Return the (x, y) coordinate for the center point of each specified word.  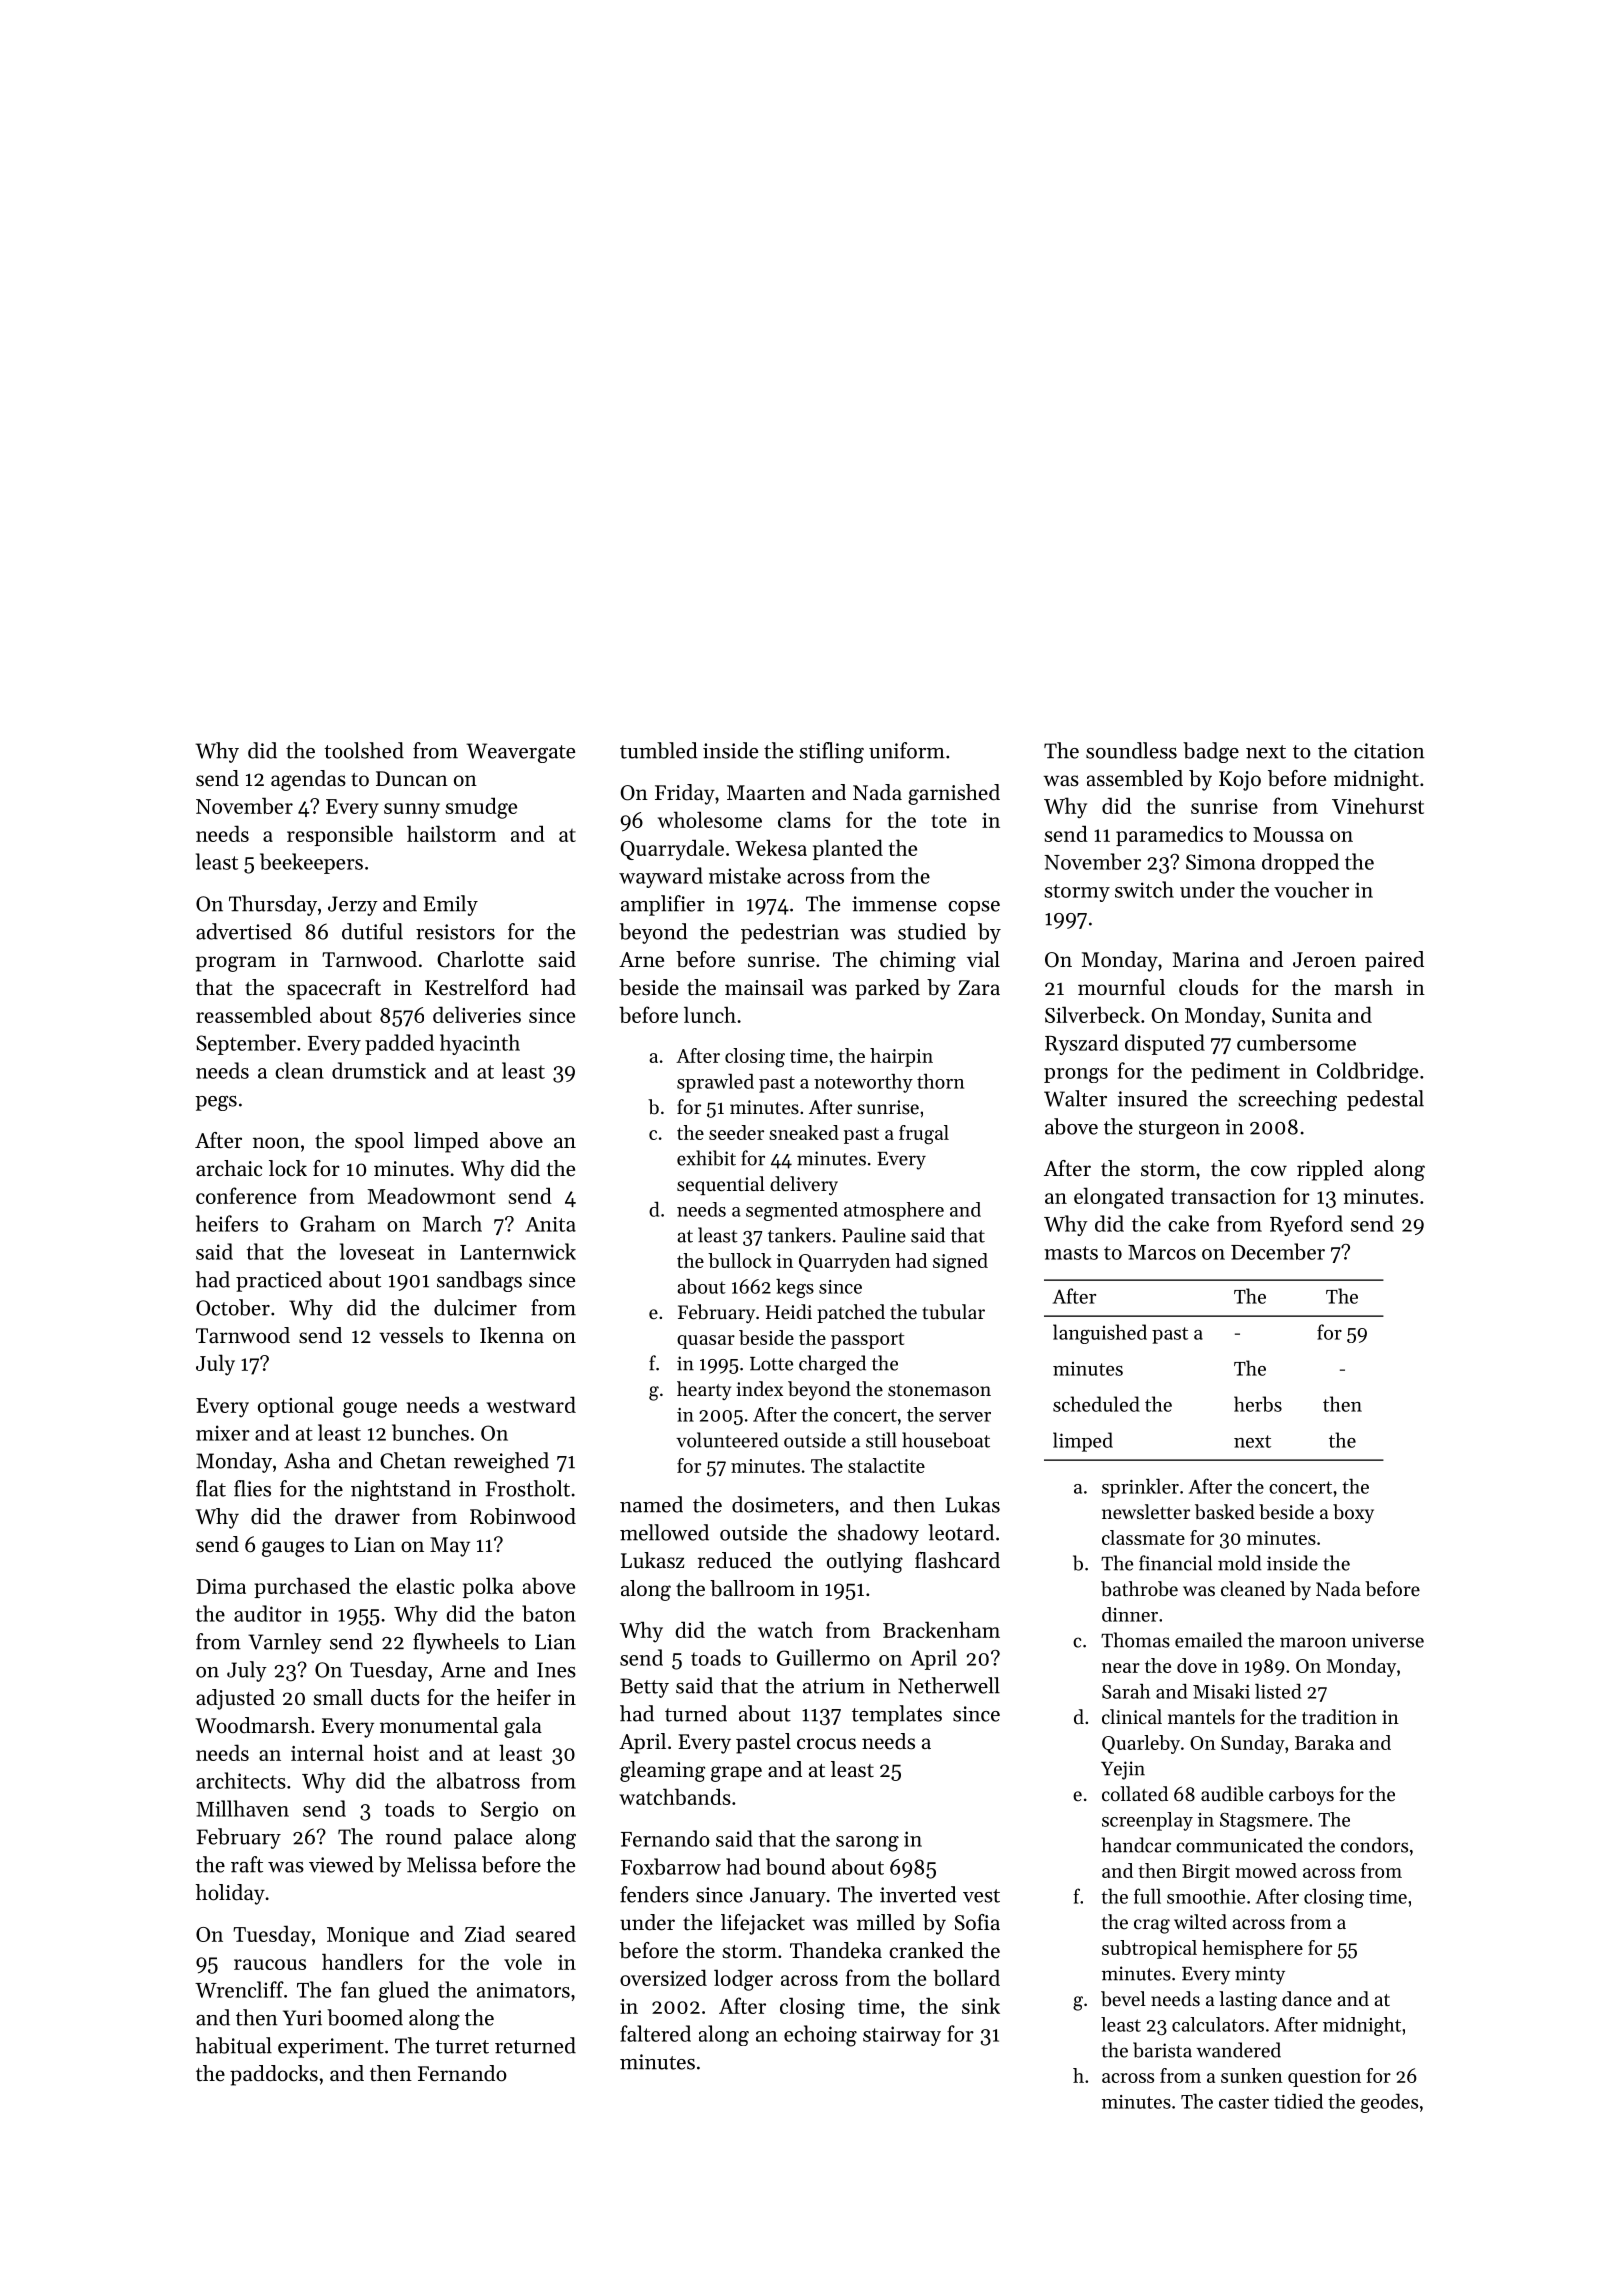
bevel (1123, 1999)
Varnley (285, 1643)
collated (1135, 1794)
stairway (902, 2036)
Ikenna (512, 1335)
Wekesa (771, 847)
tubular (953, 1312)
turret (462, 2047)
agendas (308, 780)
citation (1389, 751)
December (1278, 1251)
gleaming (662, 1771)
